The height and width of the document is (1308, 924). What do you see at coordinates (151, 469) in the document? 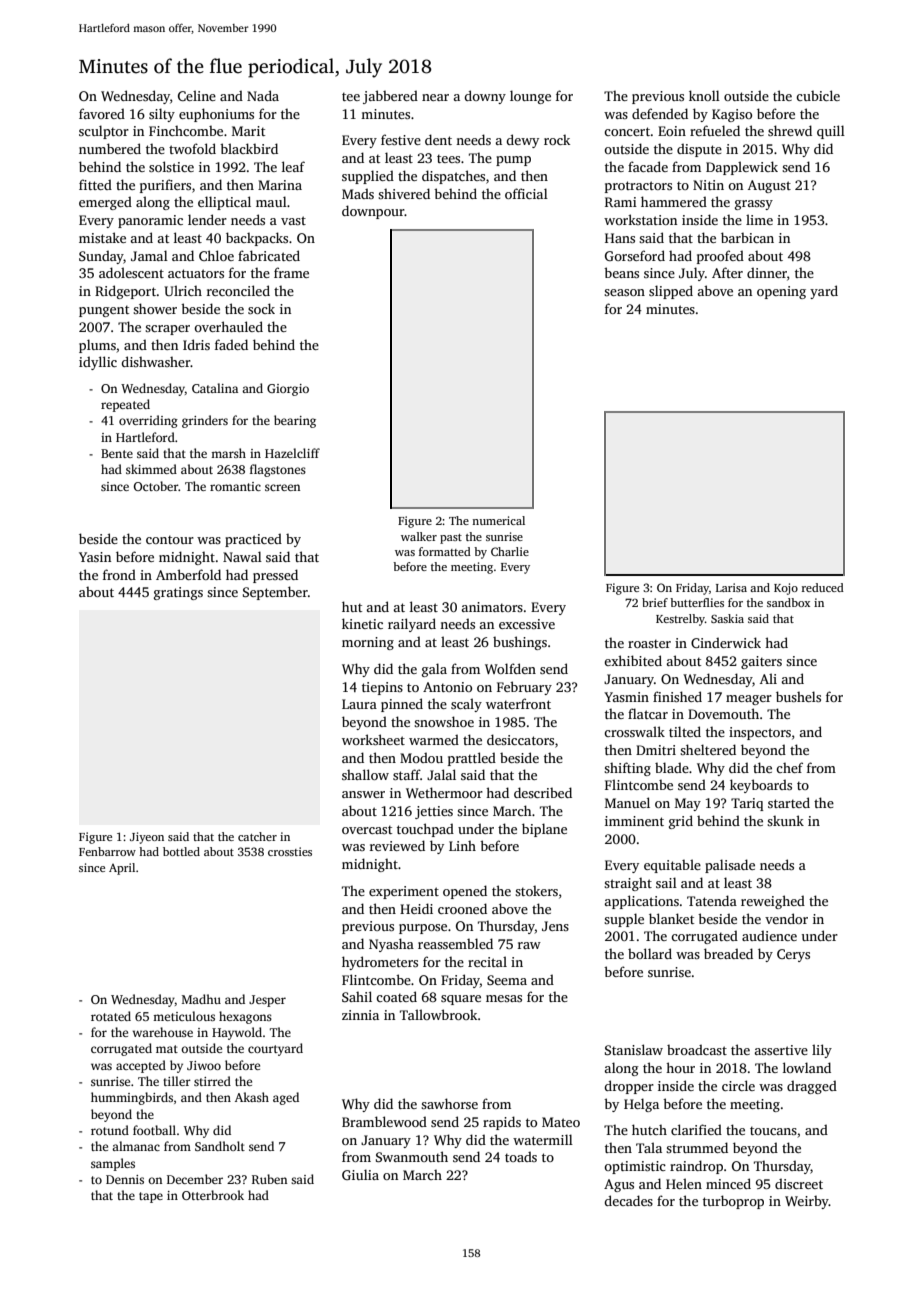
I see `skimmed` at bounding box center [151, 469].
